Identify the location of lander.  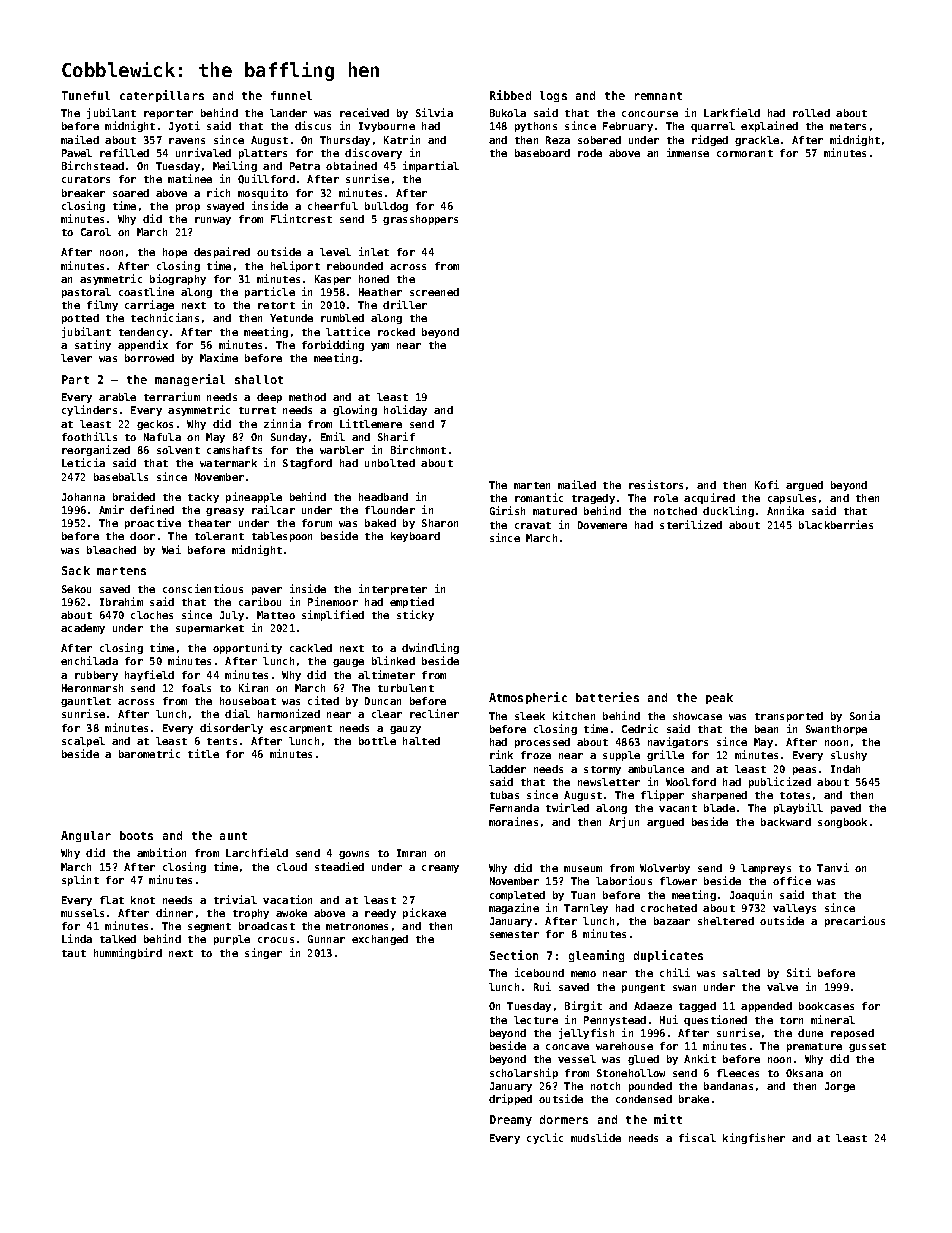
(288, 113).
